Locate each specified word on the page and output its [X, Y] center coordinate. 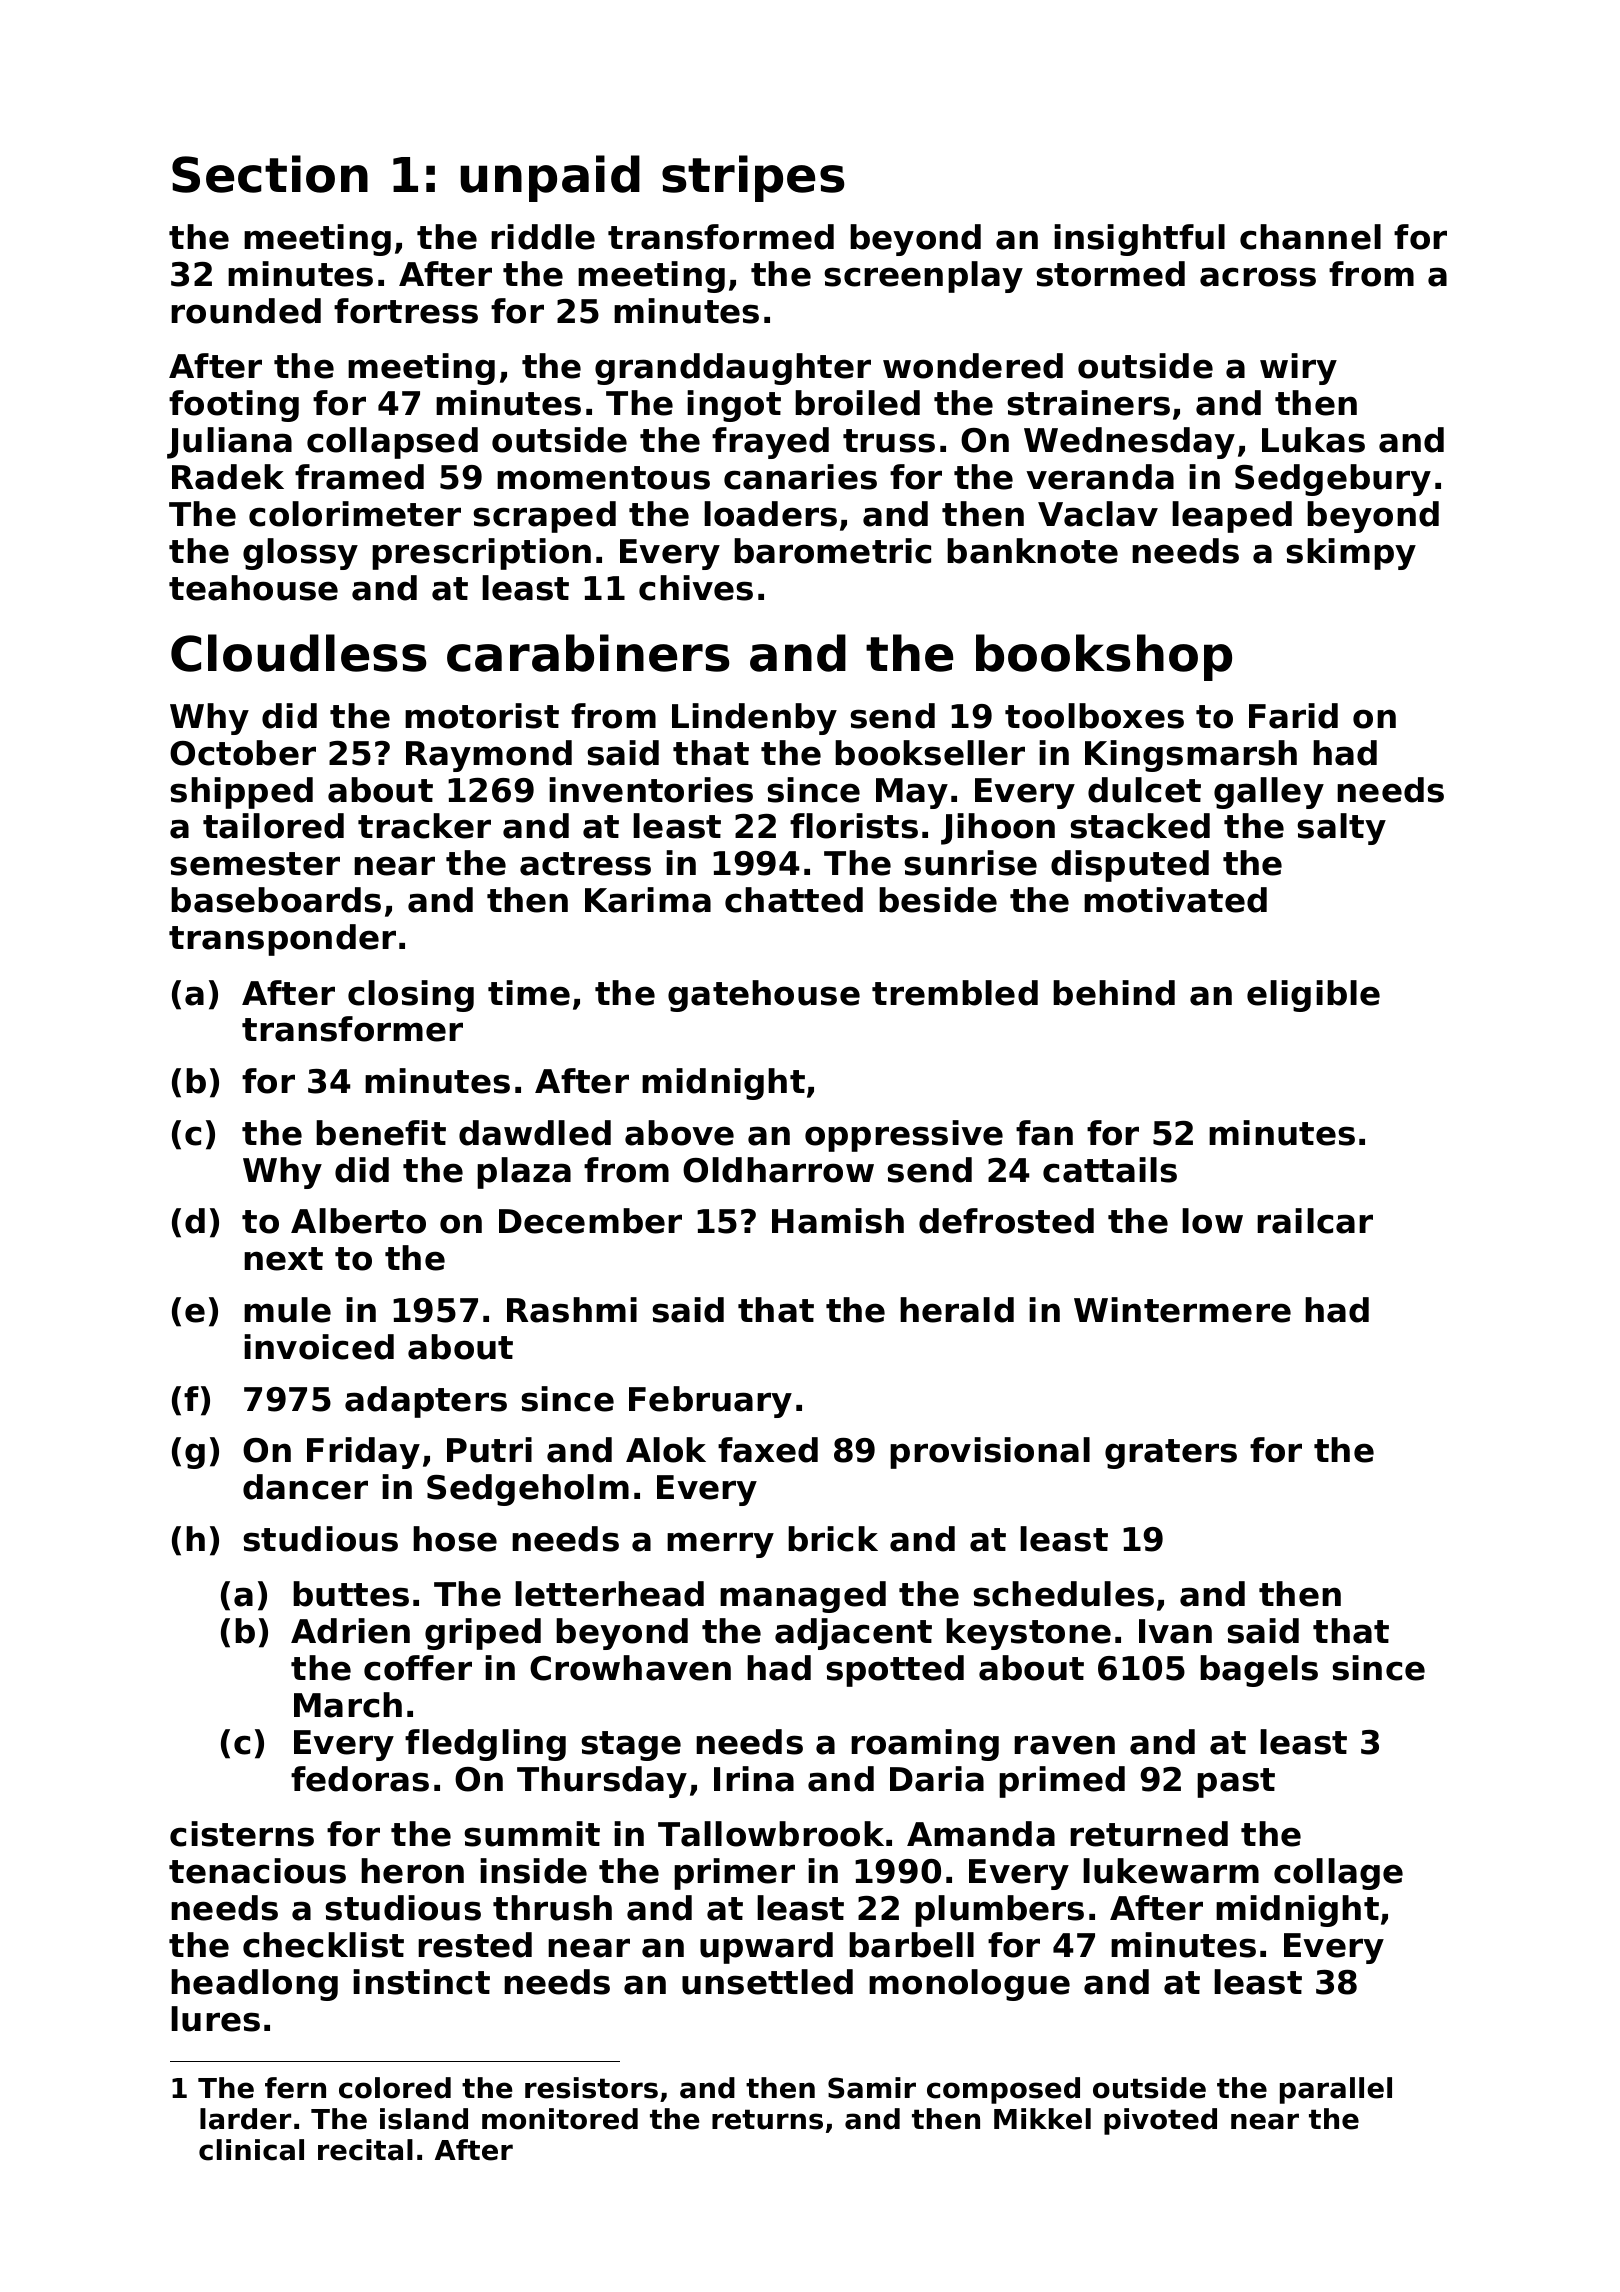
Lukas [1313, 440]
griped [483, 1634]
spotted [895, 1671]
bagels [1259, 1671]
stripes [753, 178]
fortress [406, 311]
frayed [770, 443]
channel [1310, 237]
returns [767, 2119]
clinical [251, 2150]
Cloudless [299, 653]
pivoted [1160, 2121]
